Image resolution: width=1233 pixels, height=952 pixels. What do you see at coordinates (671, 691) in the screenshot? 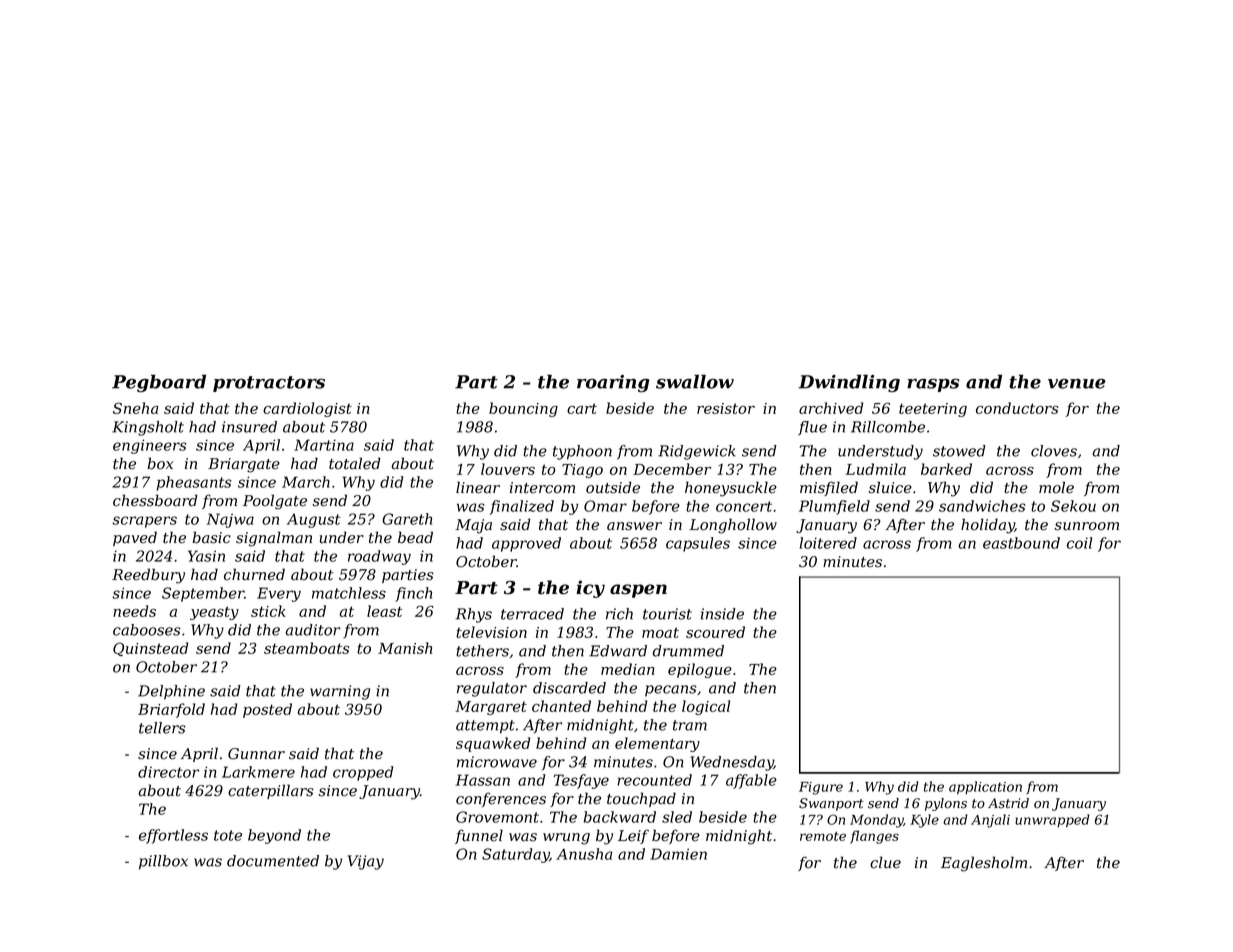
I see `pecans` at bounding box center [671, 691].
